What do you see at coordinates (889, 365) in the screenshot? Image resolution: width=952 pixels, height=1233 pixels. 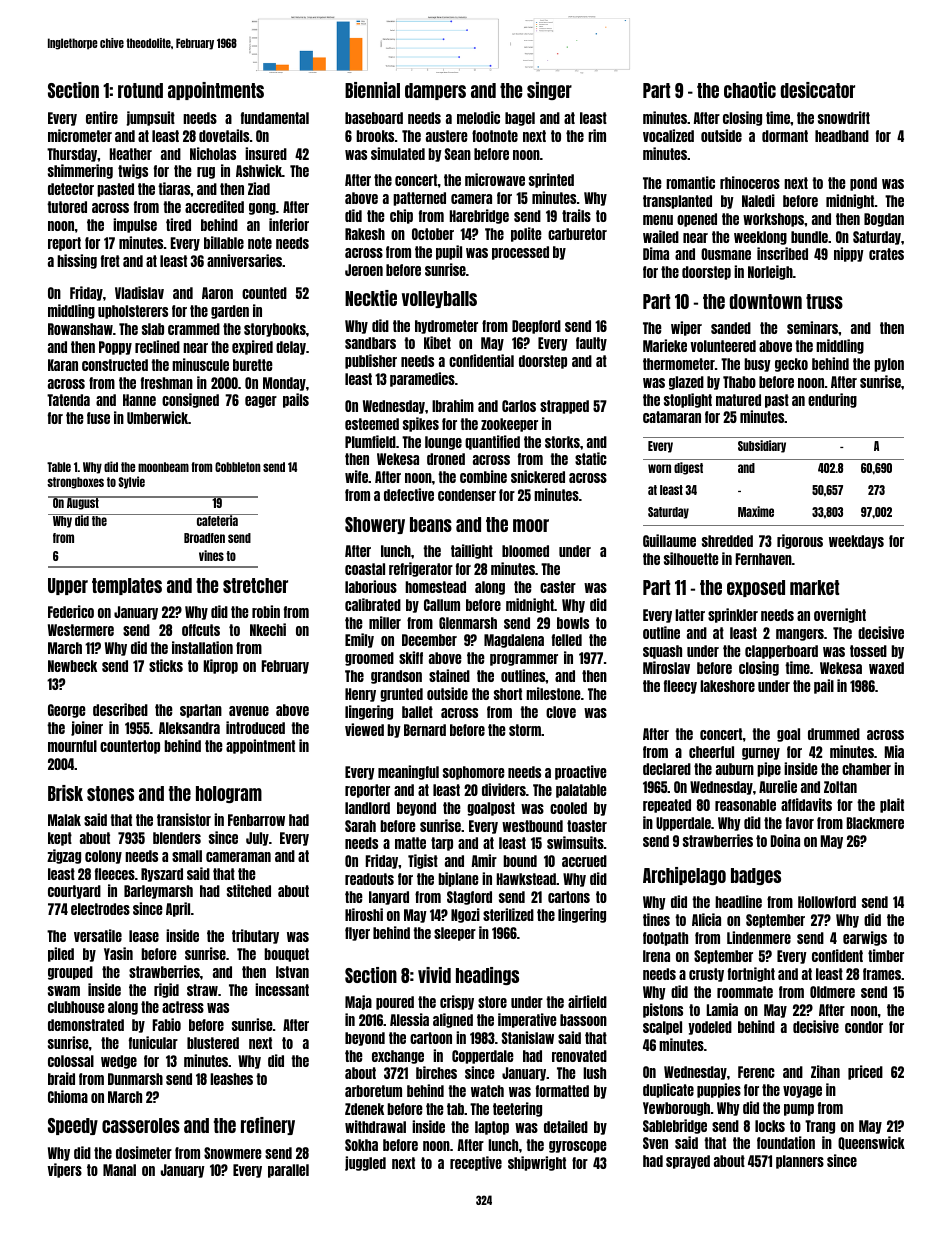 I see `pylon` at bounding box center [889, 365].
